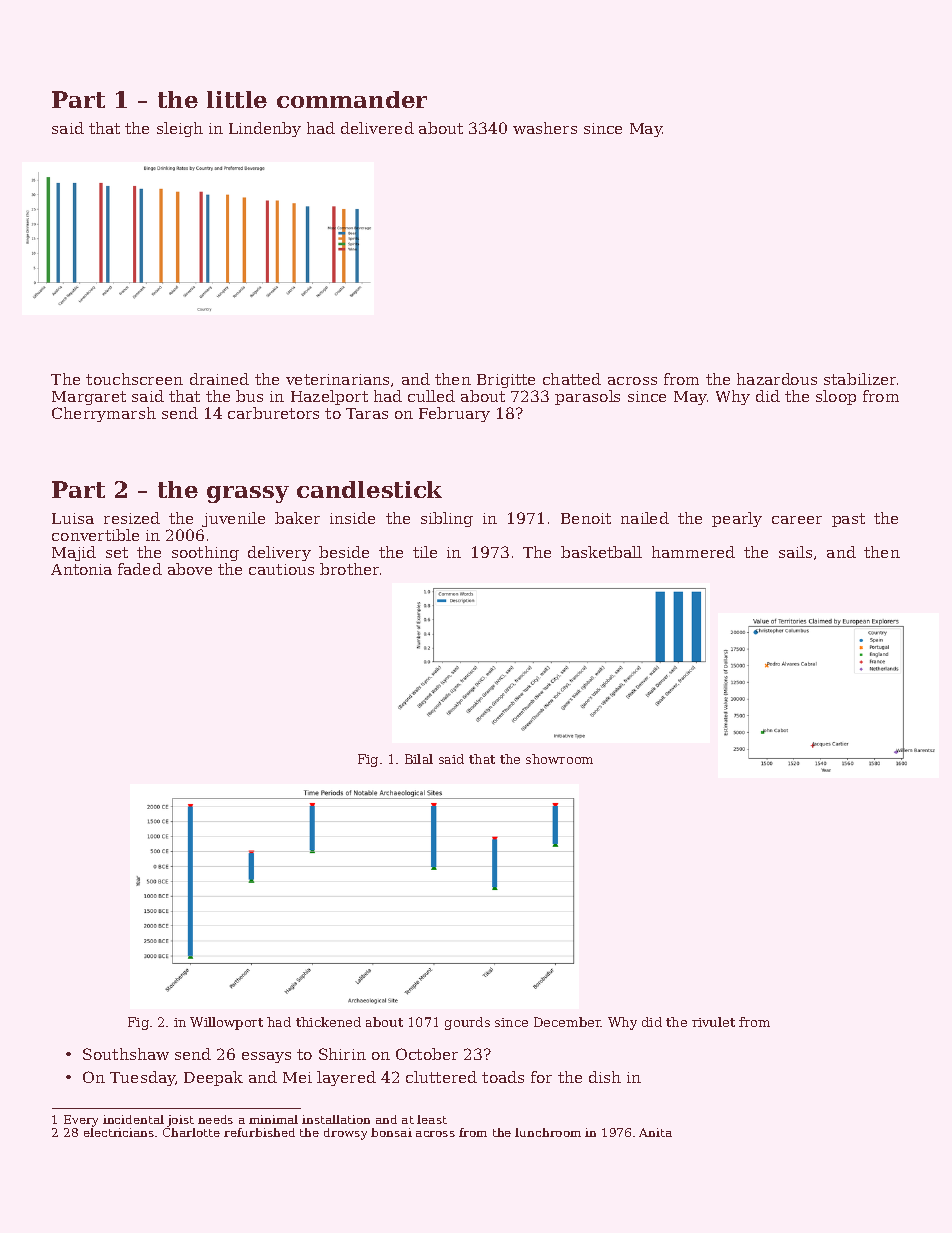 The height and width of the document is (1233, 952). What do you see at coordinates (587, 397) in the document?
I see `parasols` at bounding box center [587, 397].
